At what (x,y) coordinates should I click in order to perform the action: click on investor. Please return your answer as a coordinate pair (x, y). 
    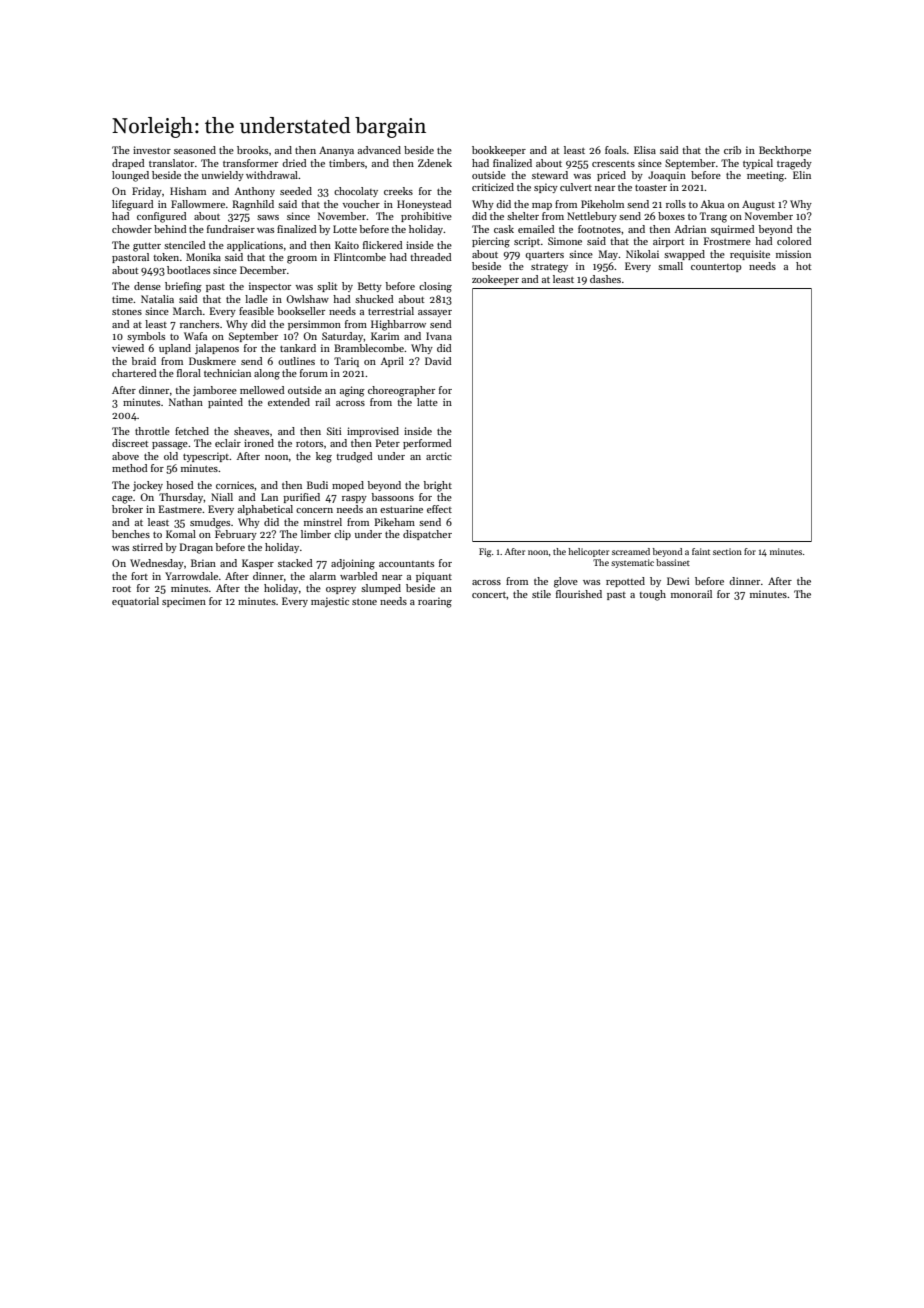
    Looking at the image, I should click on (152, 150).
